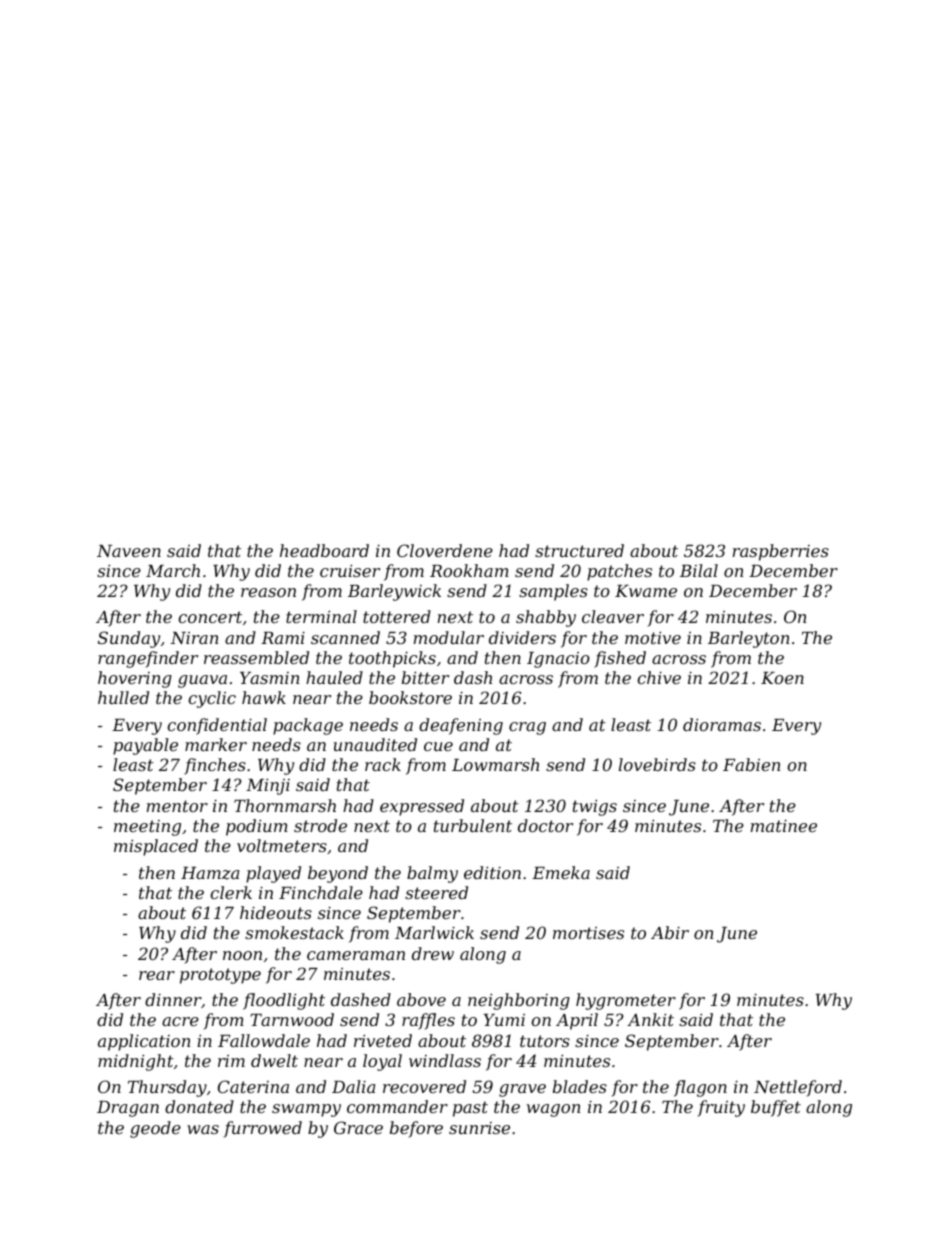  I want to click on raspberries, so click(781, 552).
